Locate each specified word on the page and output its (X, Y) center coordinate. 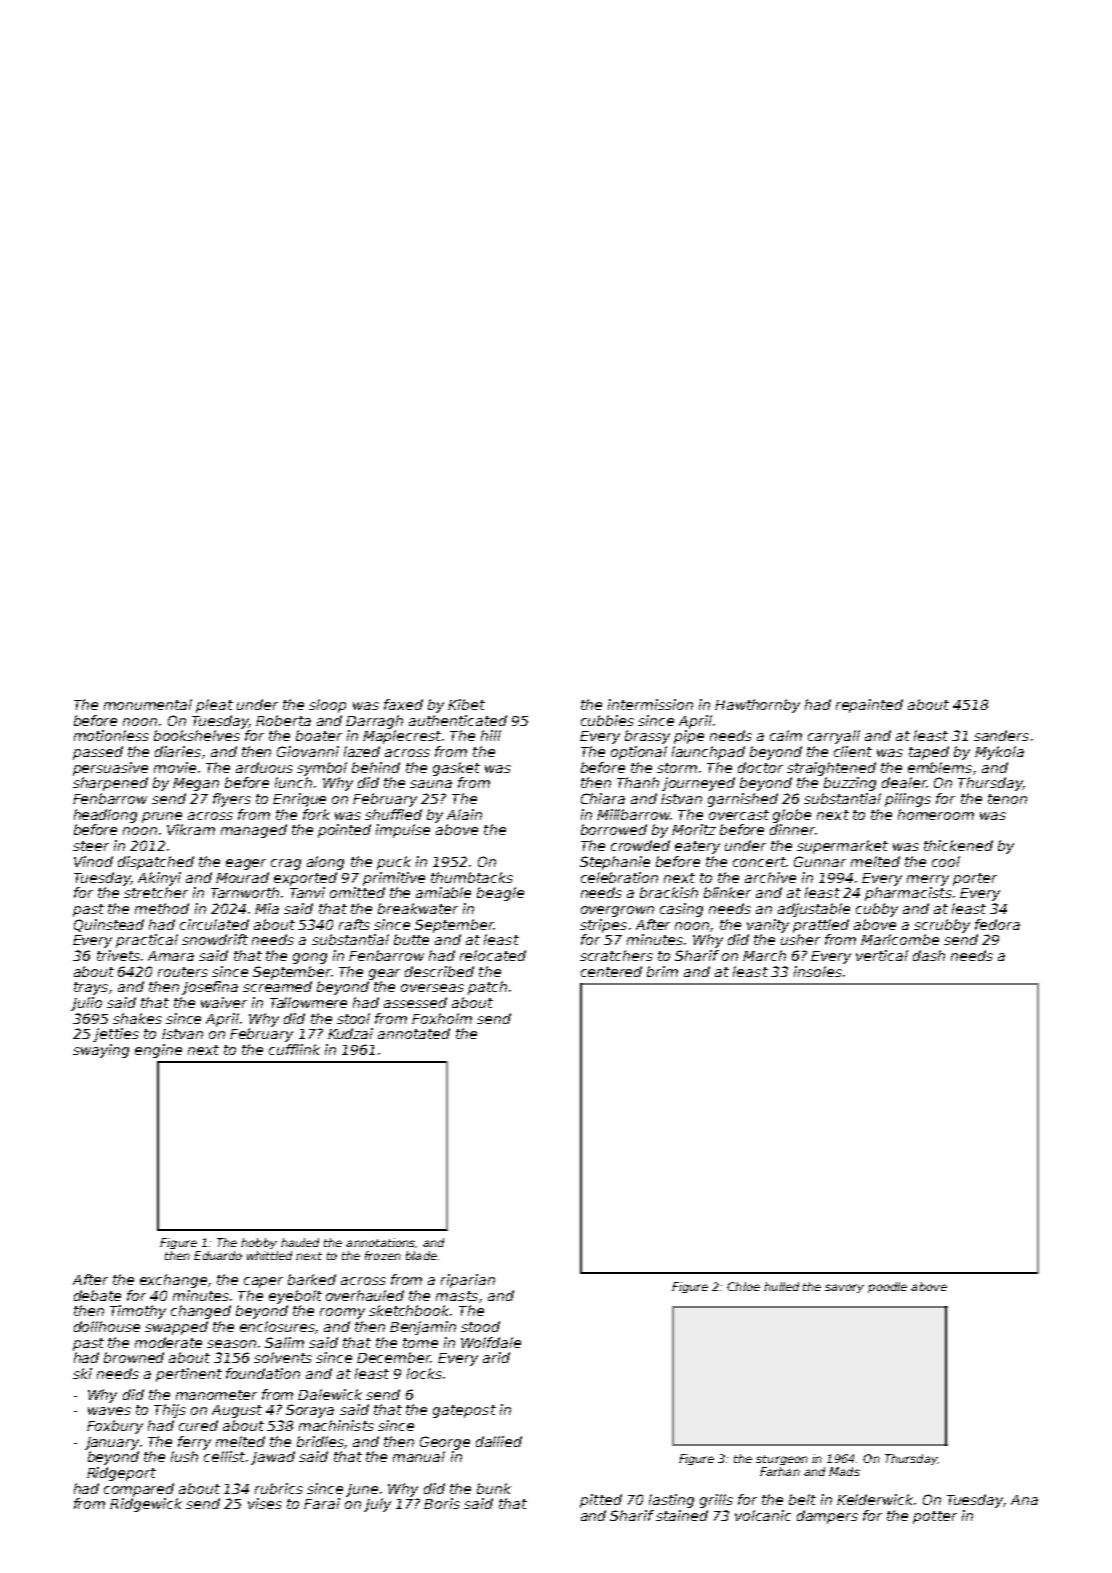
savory (844, 1288)
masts (457, 1296)
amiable (443, 892)
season (231, 1344)
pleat (214, 706)
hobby (259, 1243)
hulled (781, 1286)
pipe (689, 737)
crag (286, 864)
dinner (792, 829)
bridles (320, 1441)
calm (786, 735)
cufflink (294, 1049)
